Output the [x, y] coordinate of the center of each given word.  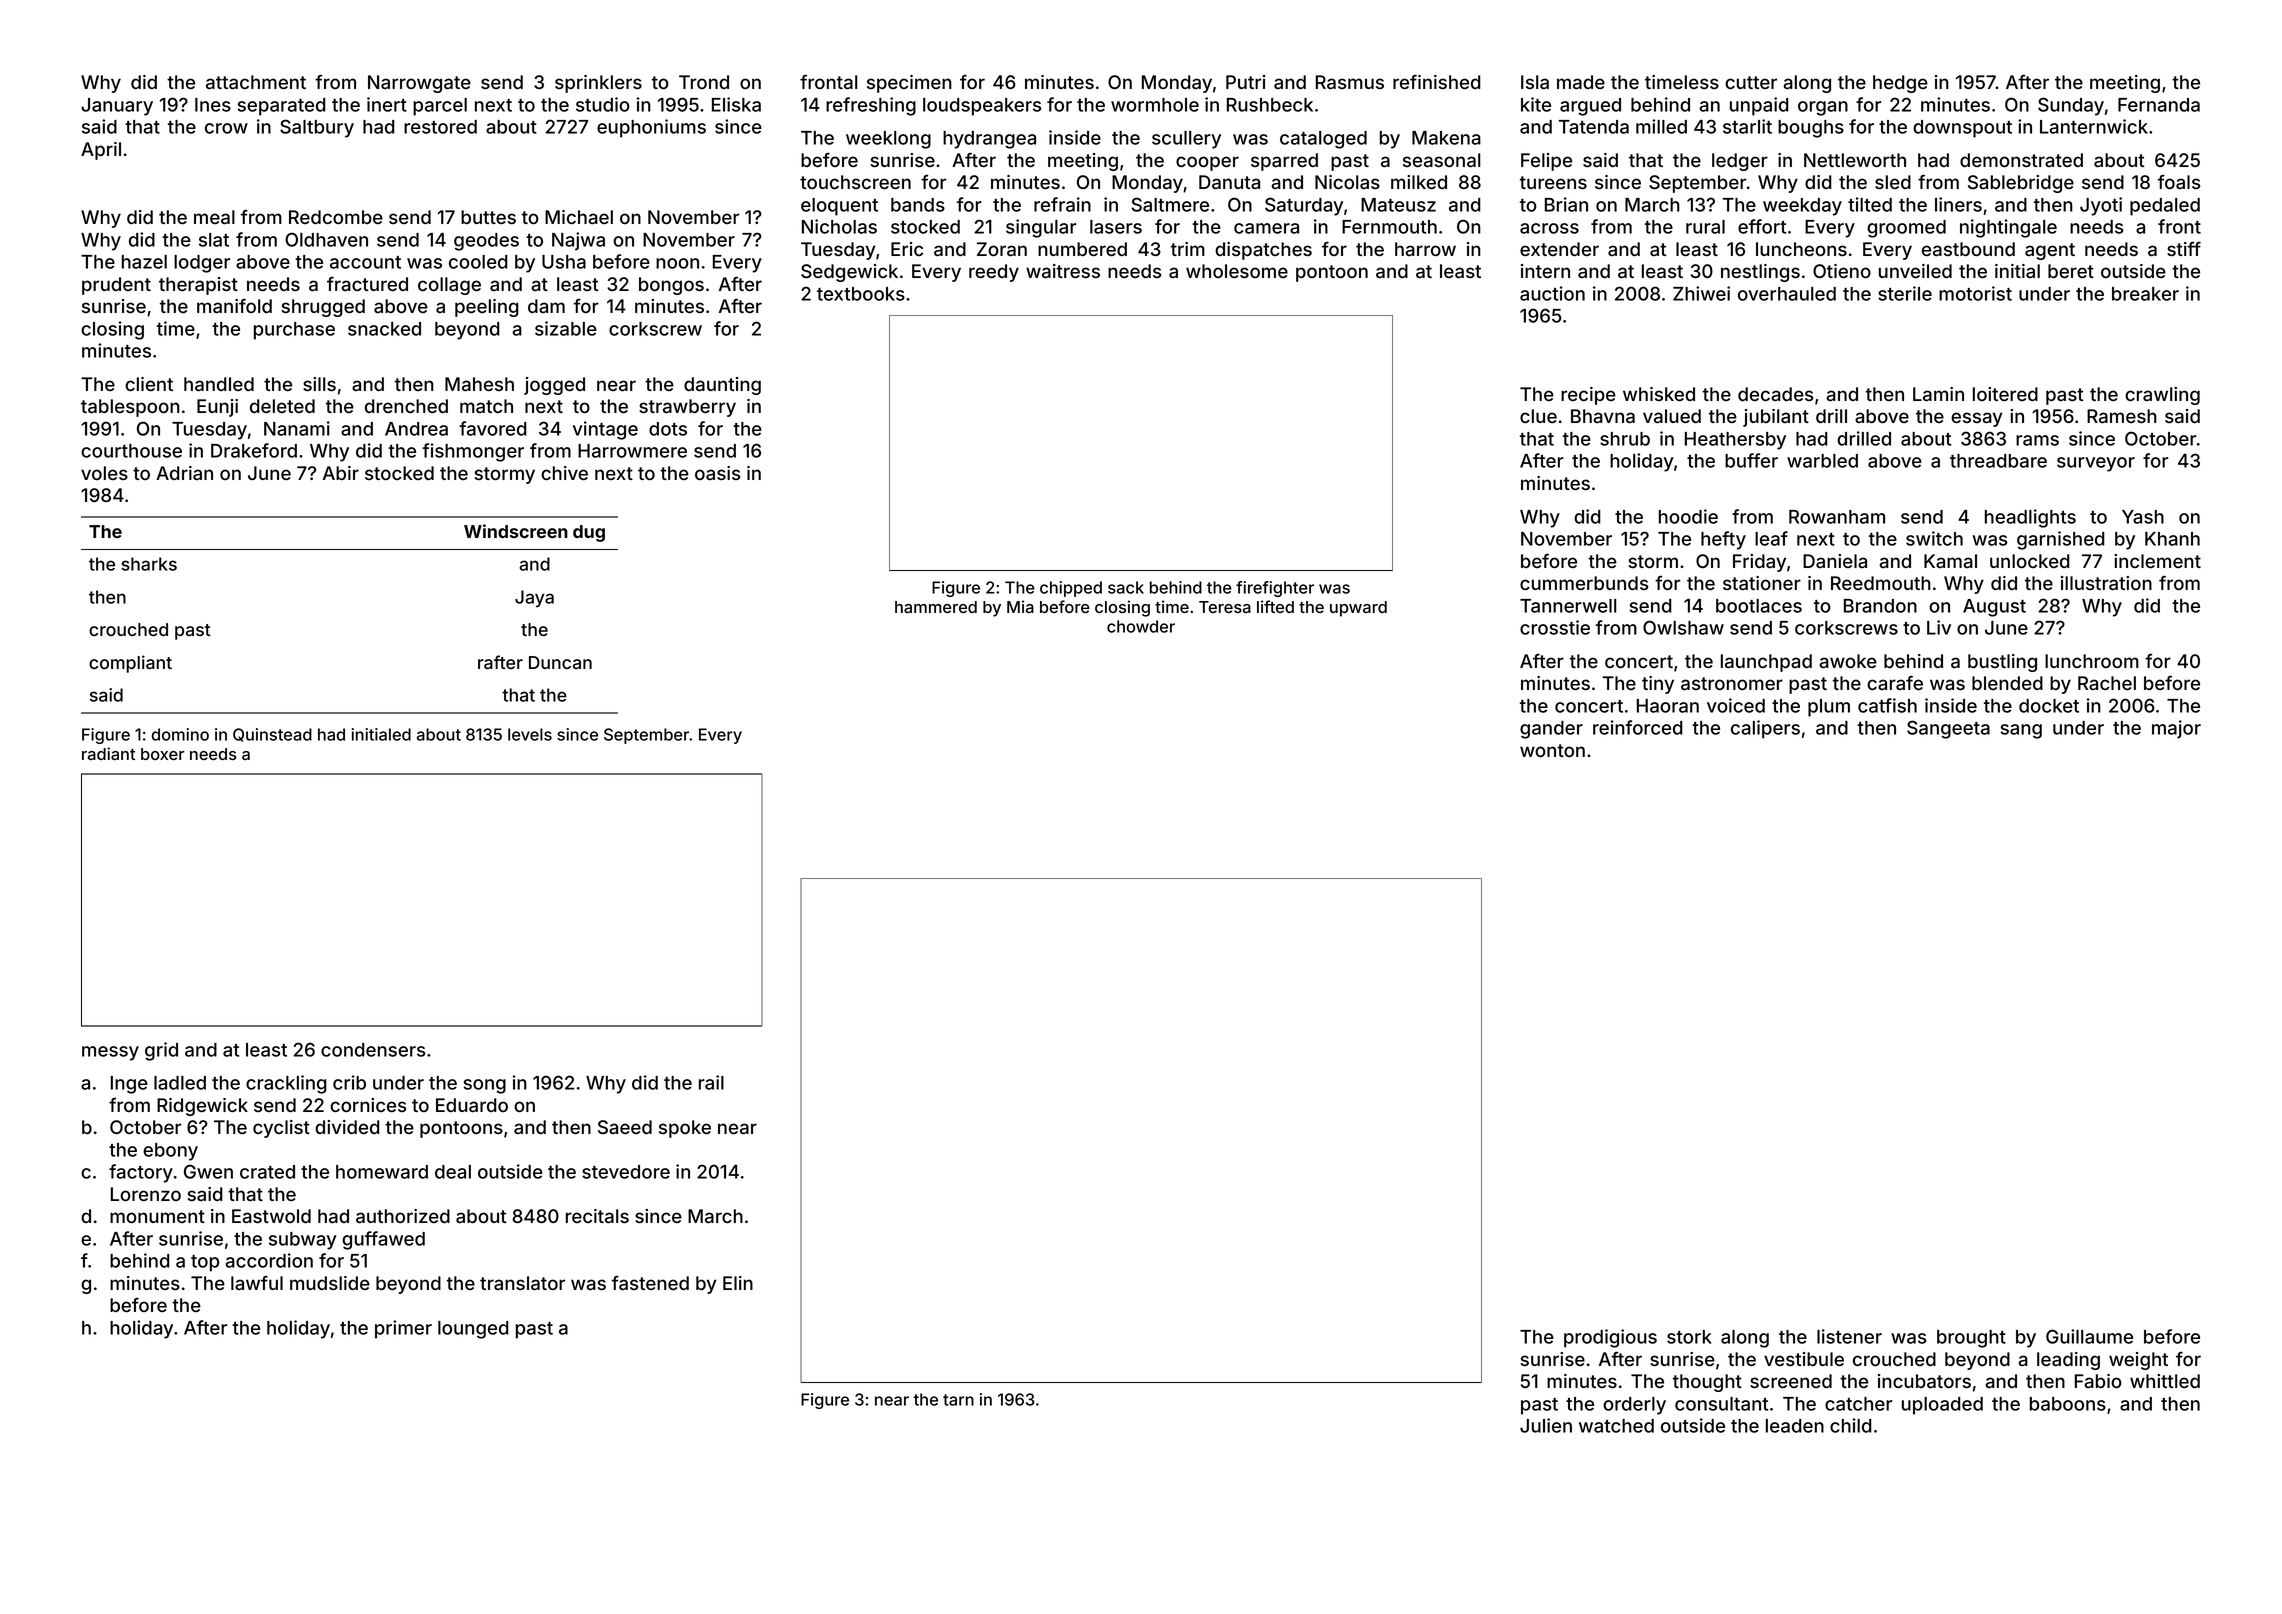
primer [403, 1329]
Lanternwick [2094, 126]
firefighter [1275, 589]
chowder [1141, 626]
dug [589, 533]
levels [530, 734]
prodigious [1610, 1338]
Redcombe [336, 217]
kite [1536, 104]
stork [1689, 1337]
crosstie [1555, 627]
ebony [170, 1152]
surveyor [2096, 464]
